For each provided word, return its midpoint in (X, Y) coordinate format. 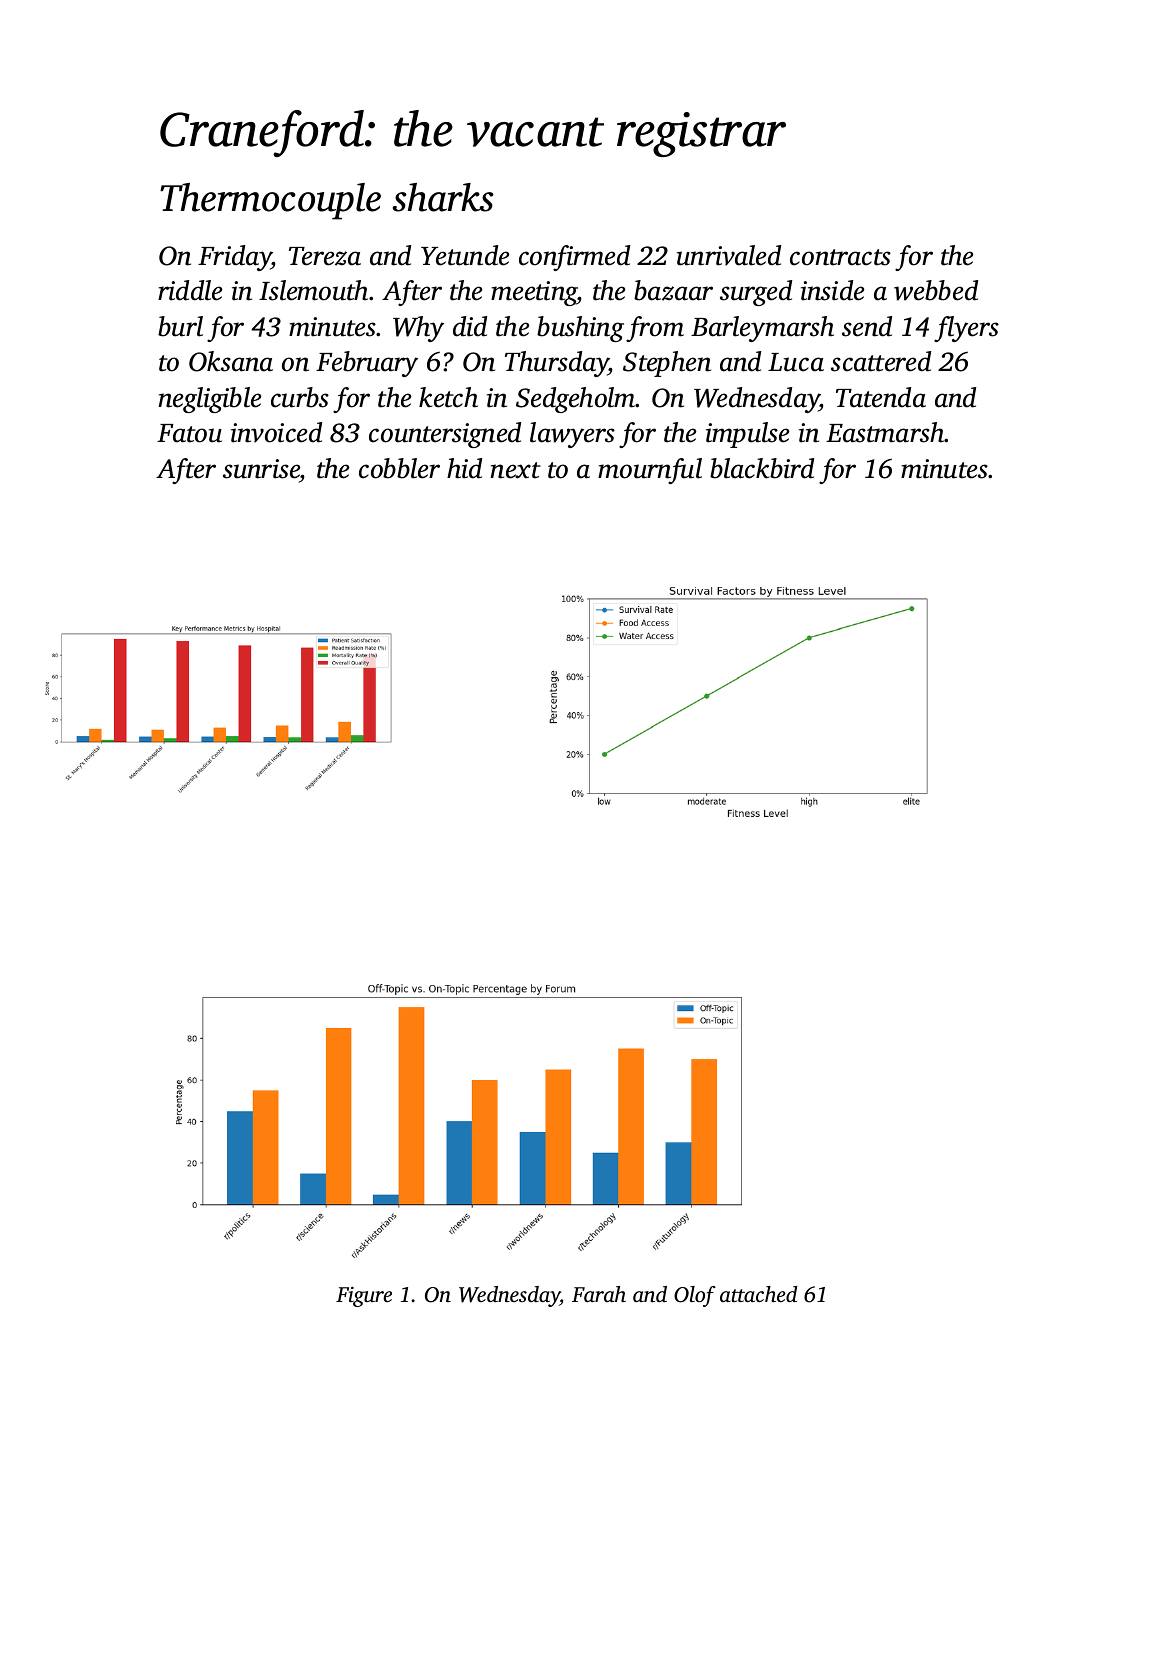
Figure (364, 1297)
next (515, 470)
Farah (599, 1294)
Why (418, 329)
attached (758, 1294)
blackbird (762, 468)
